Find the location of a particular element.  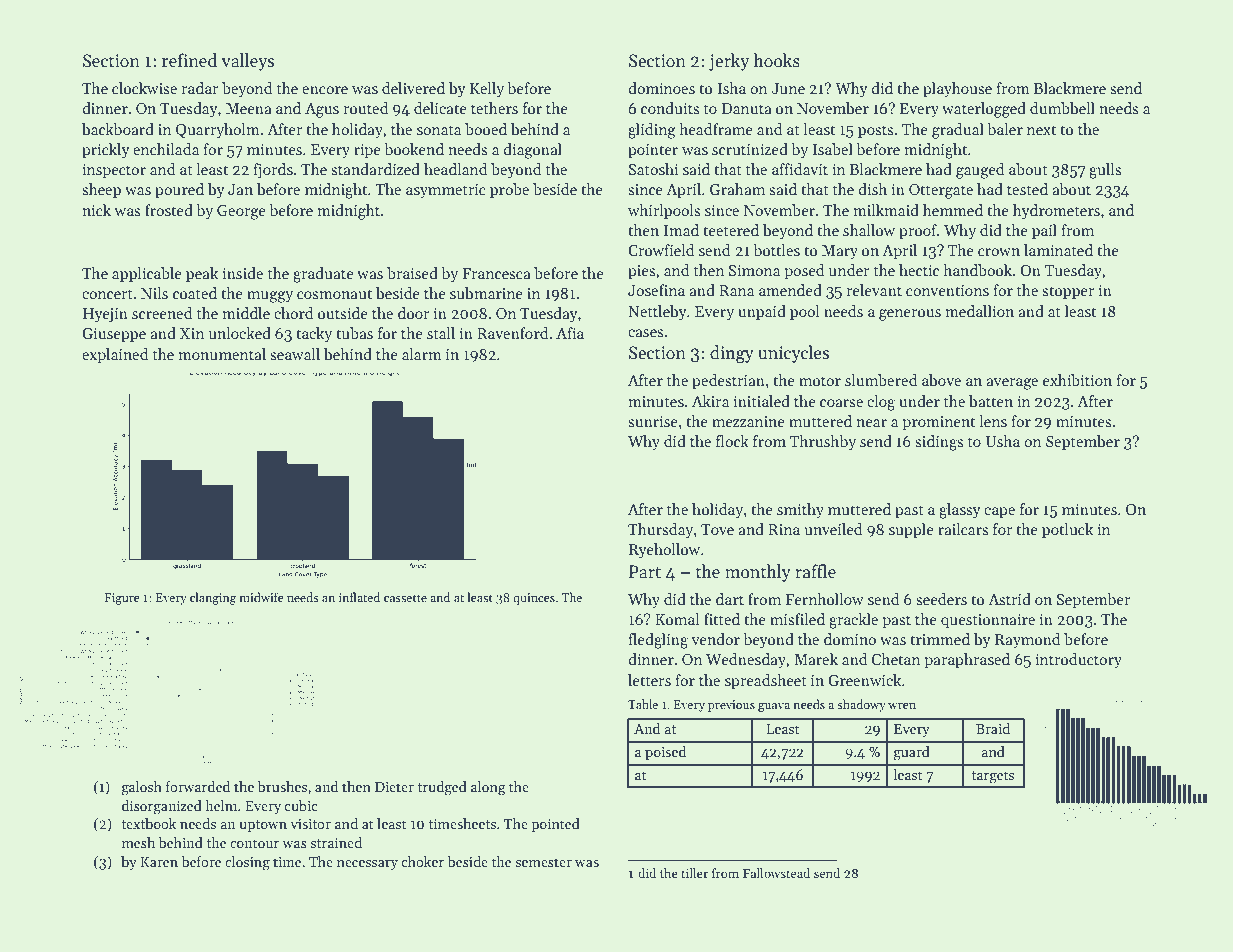

valleys is located at coordinates (247, 62).
